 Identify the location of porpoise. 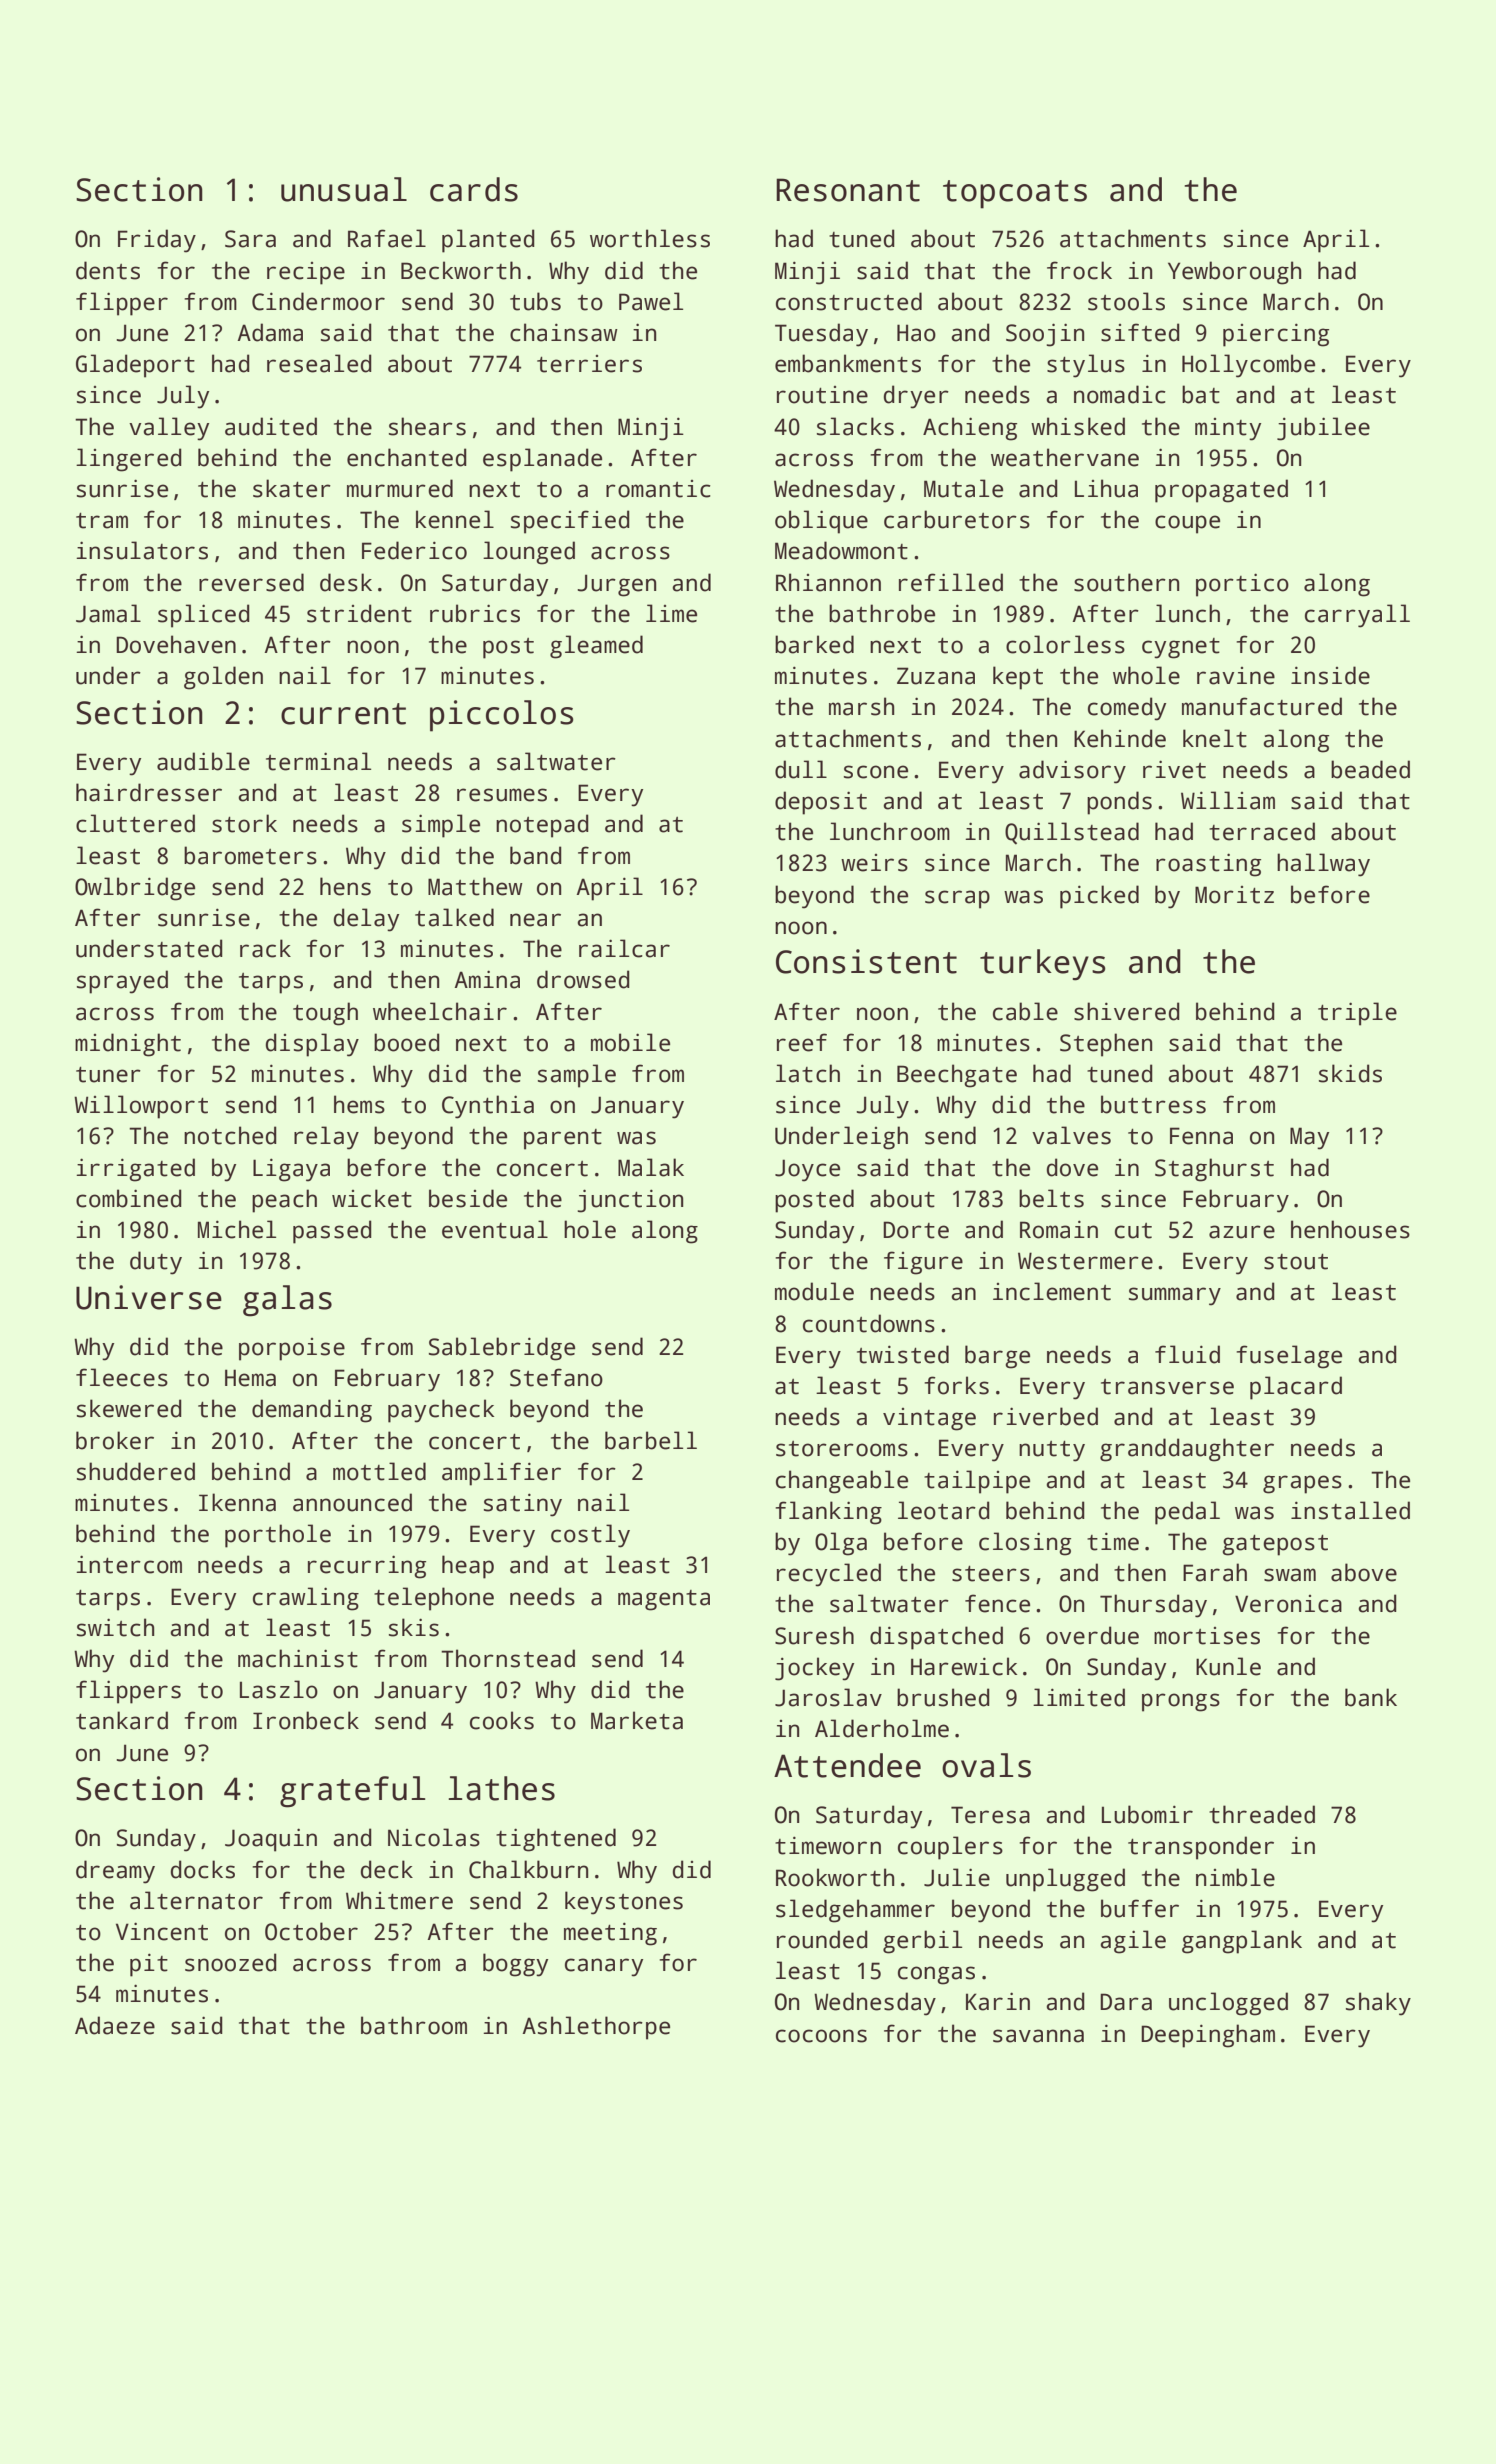
(292, 1349).
